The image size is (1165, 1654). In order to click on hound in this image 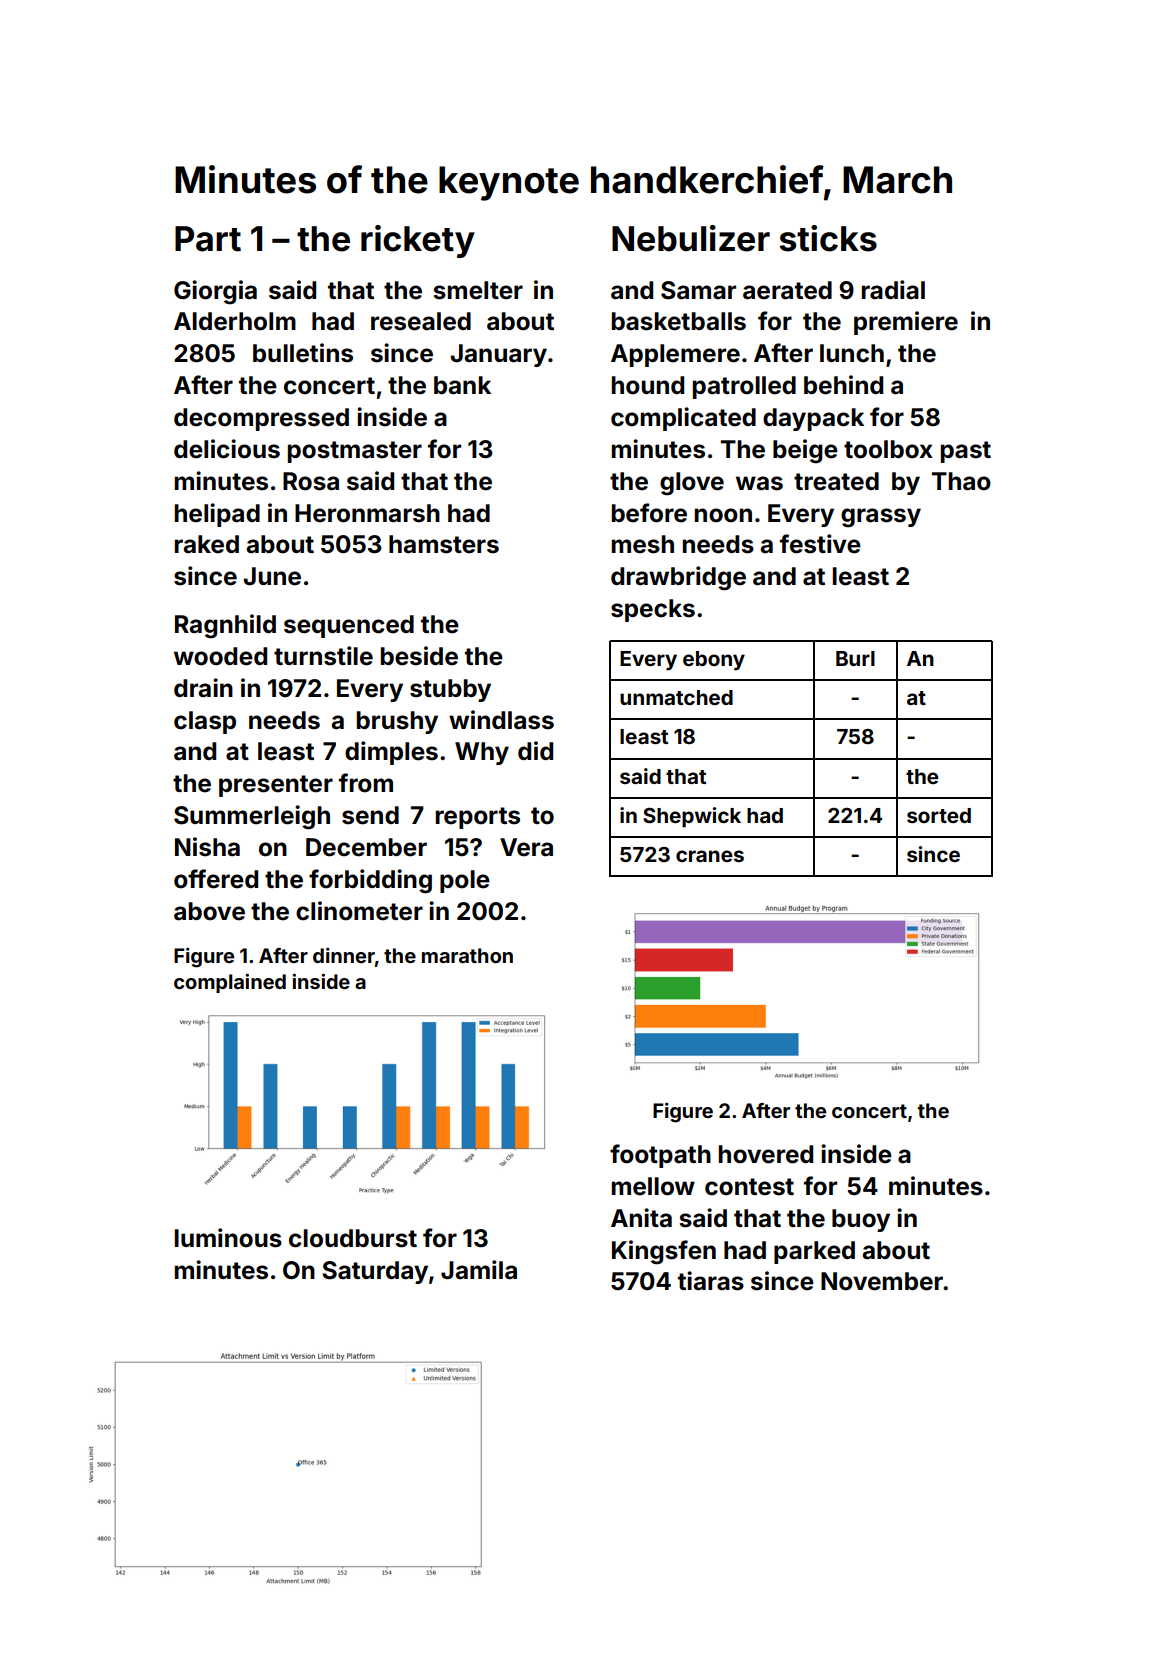, I will do `click(648, 385)`.
